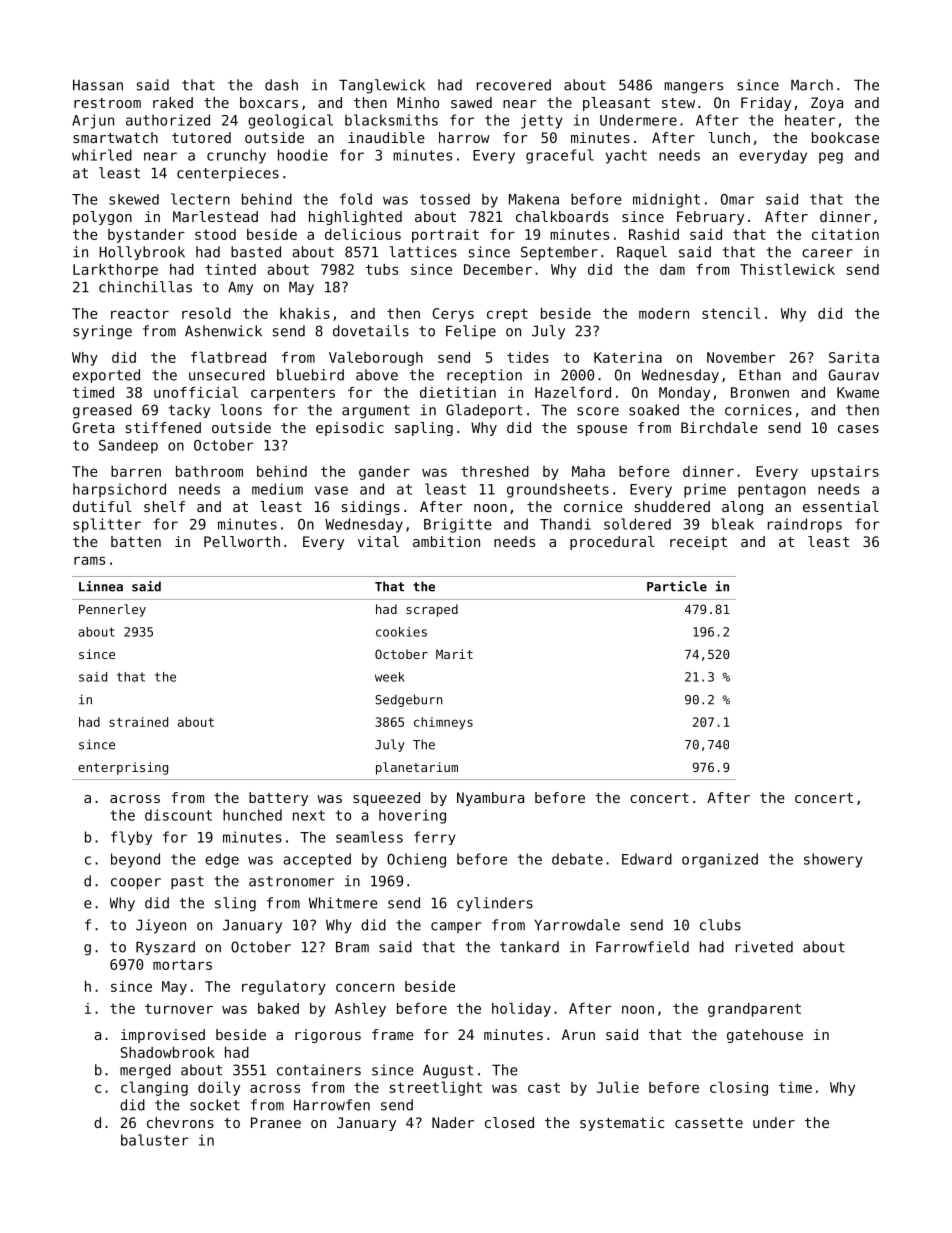 Image resolution: width=952 pixels, height=1233 pixels. Describe the element at coordinates (672, 269) in the screenshot. I see `dam` at that location.
